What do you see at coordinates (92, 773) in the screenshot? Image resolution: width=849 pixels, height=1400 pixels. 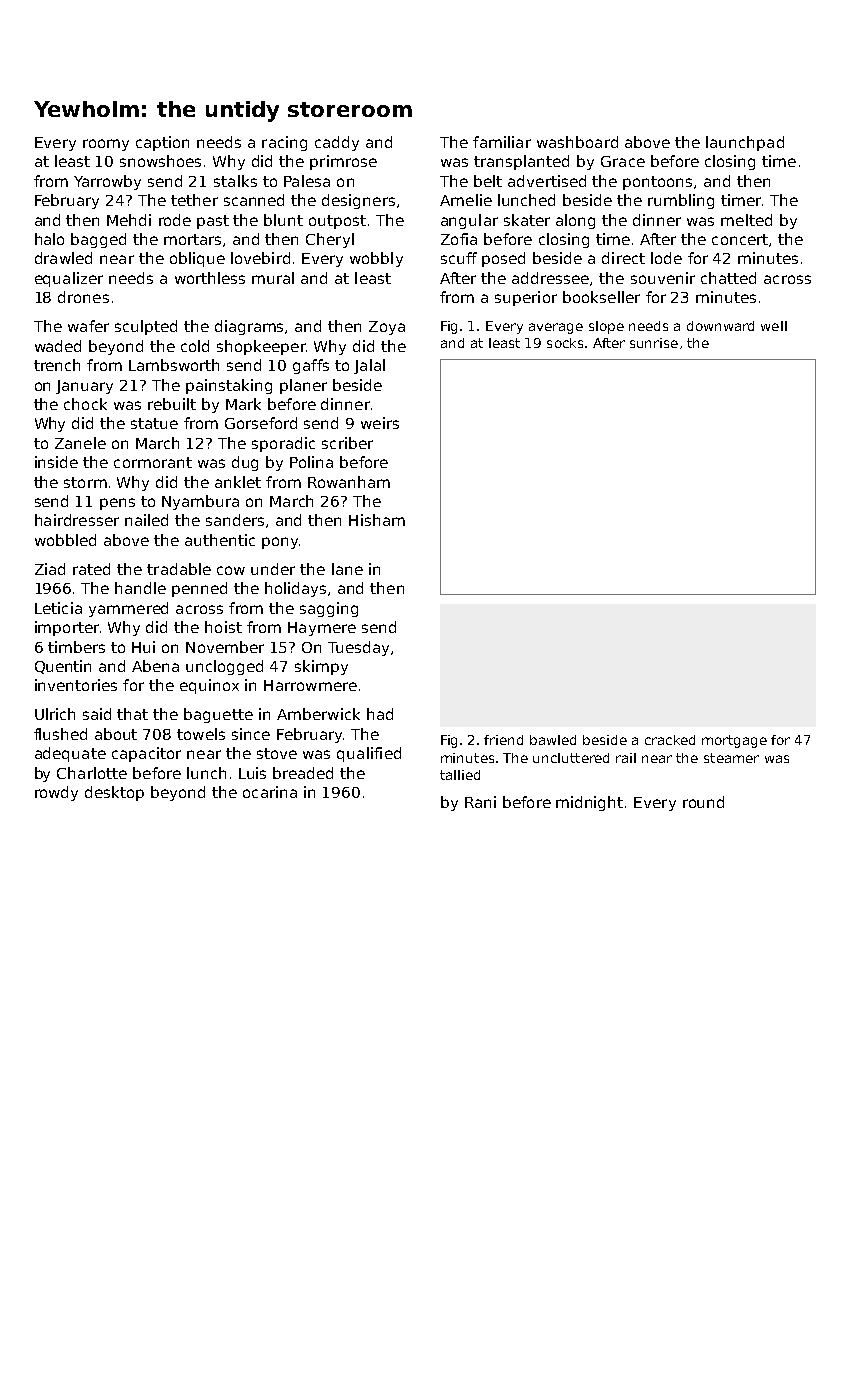 I see `Charlotte` at bounding box center [92, 773].
